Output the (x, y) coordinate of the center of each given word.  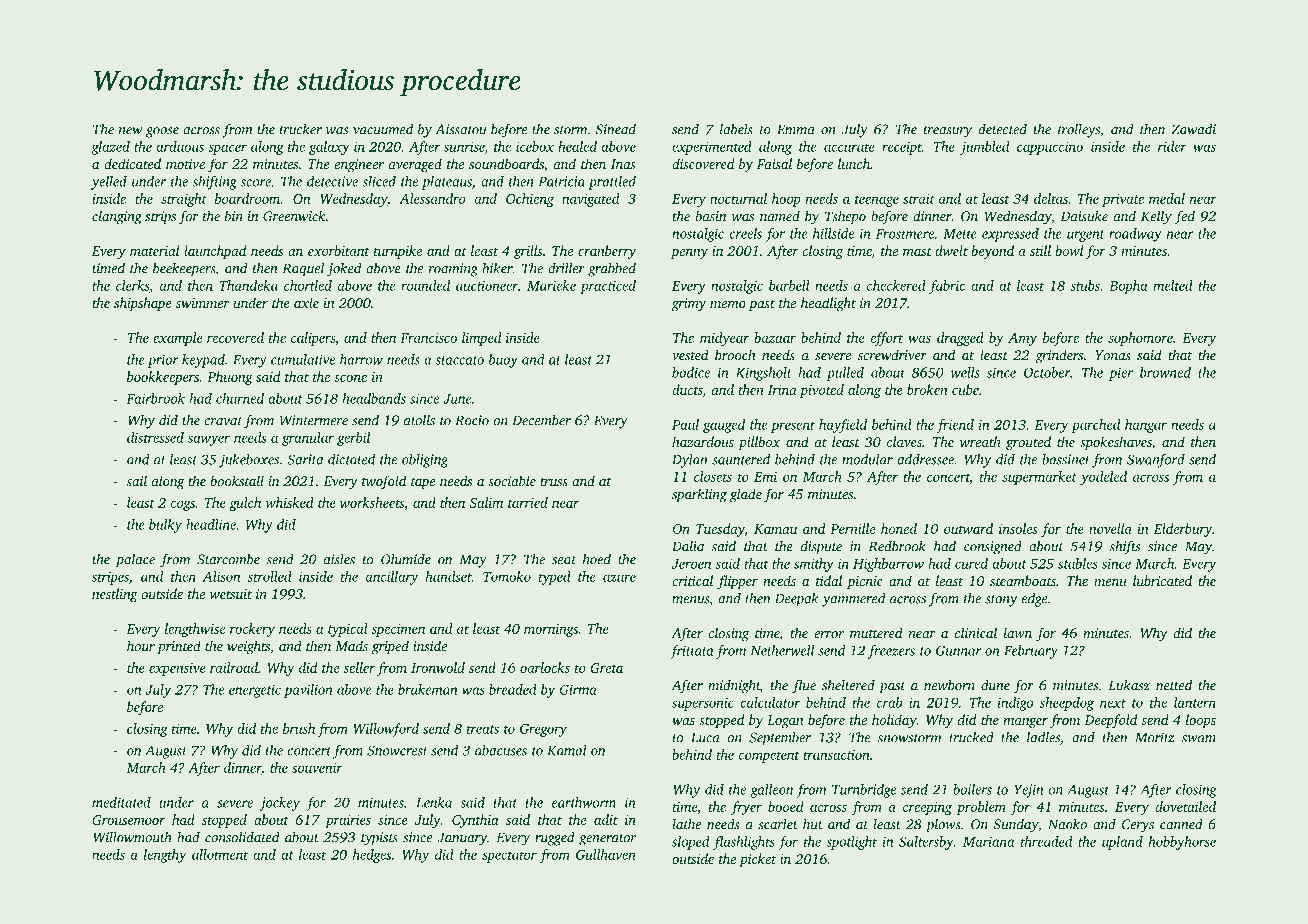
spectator (509, 857)
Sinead (616, 129)
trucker (301, 129)
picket (757, 860)
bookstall (237, 480)
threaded (1047, 841)
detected (1002, 129)
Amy (1022, 339)
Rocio (472, 420)
